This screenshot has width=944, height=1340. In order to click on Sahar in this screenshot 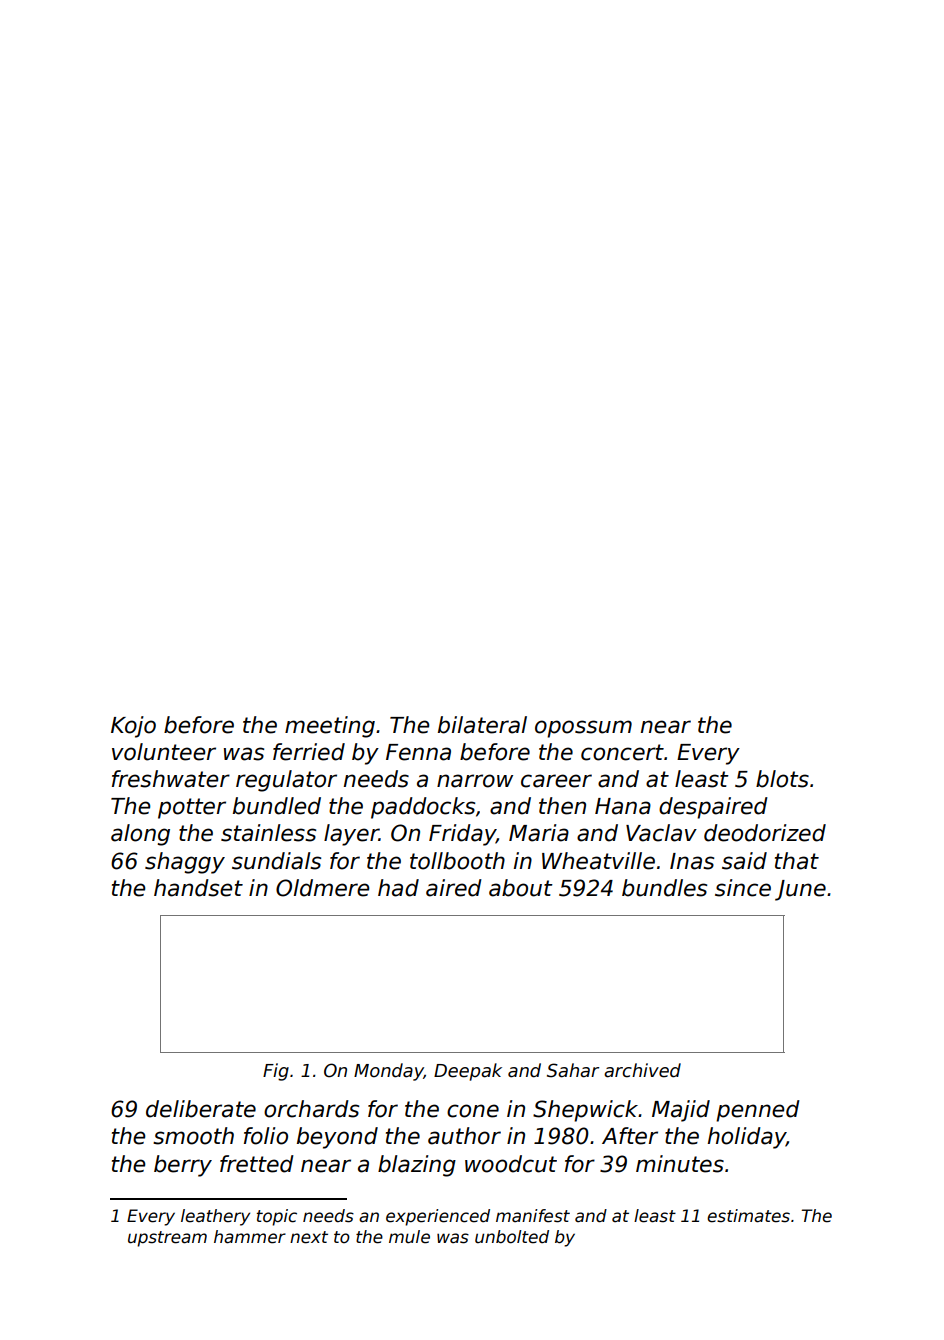, I will do `click(573, 1070)`.
